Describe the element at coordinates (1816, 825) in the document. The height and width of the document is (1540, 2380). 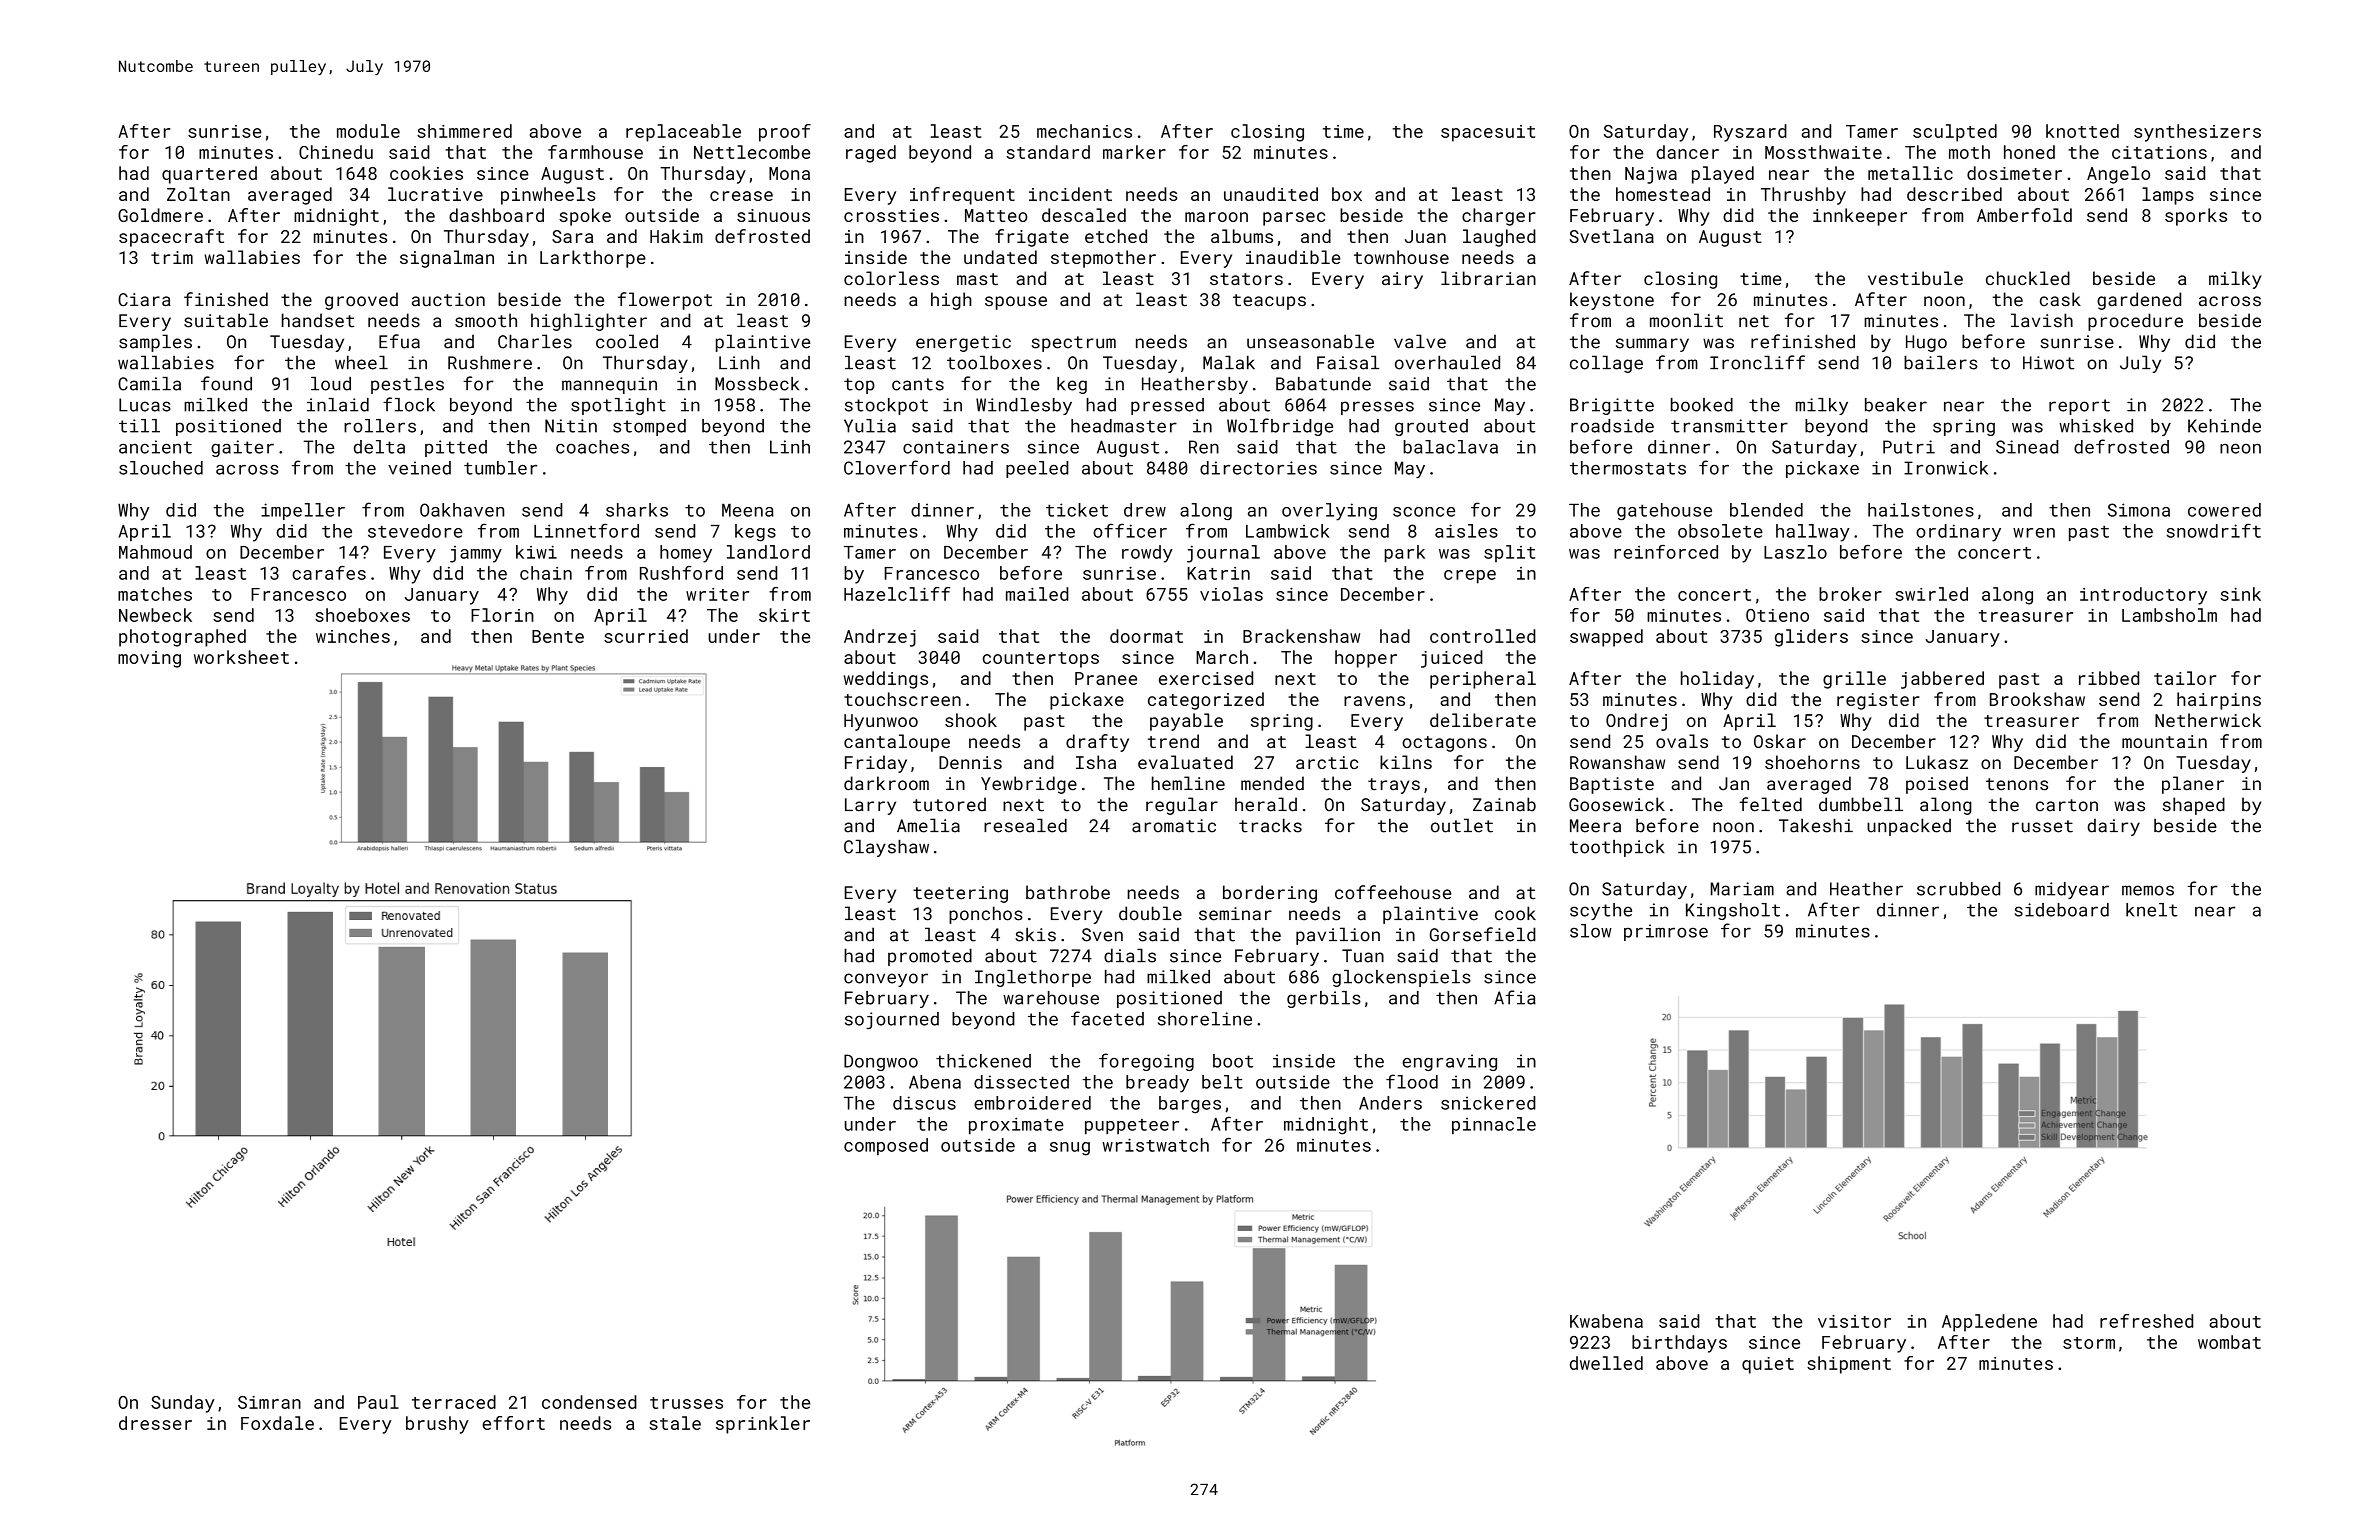
I see `Takeshi` at that location.
